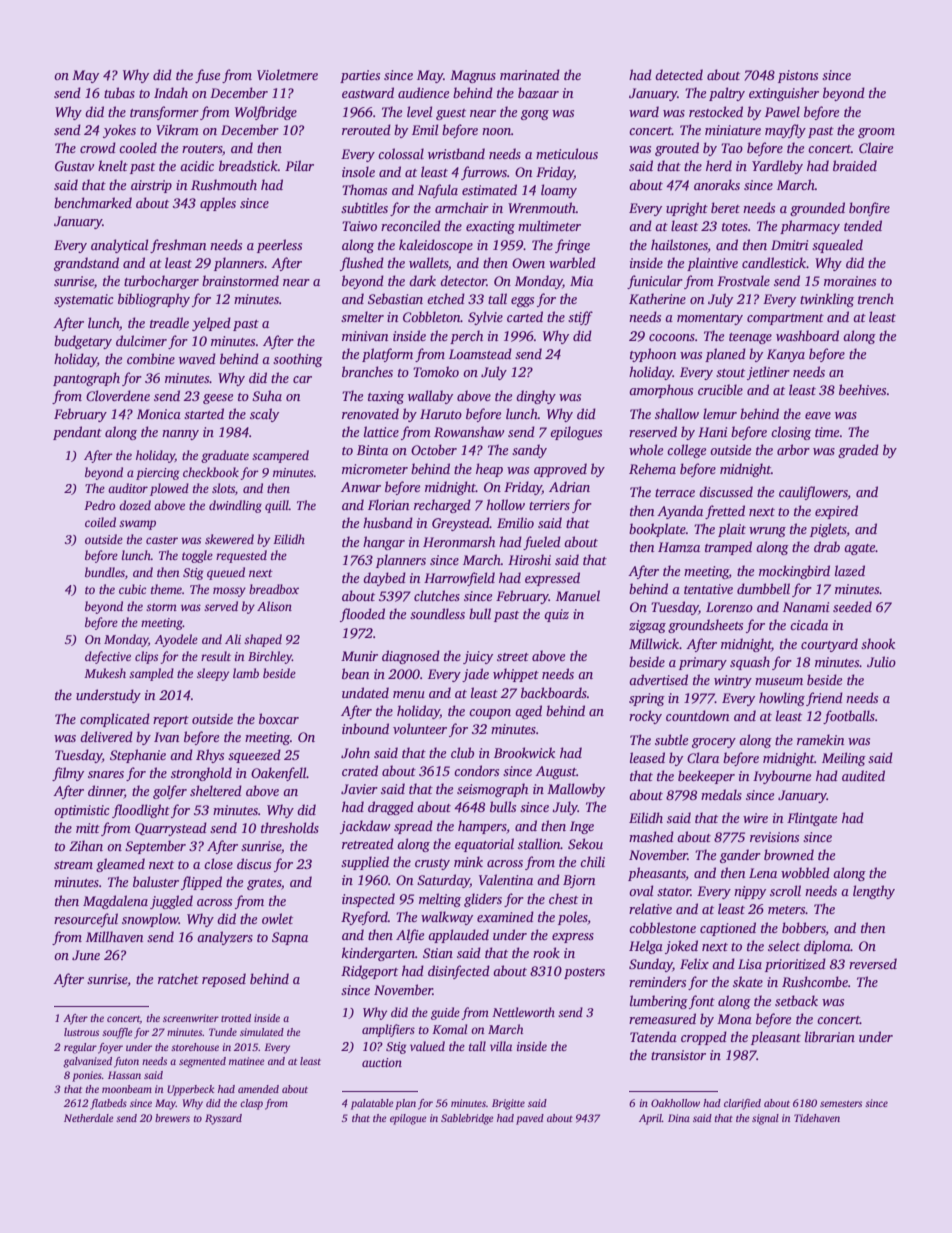  Describe the element at coordinates (423, 92) in the screenshot. I see `audience` at that location.
